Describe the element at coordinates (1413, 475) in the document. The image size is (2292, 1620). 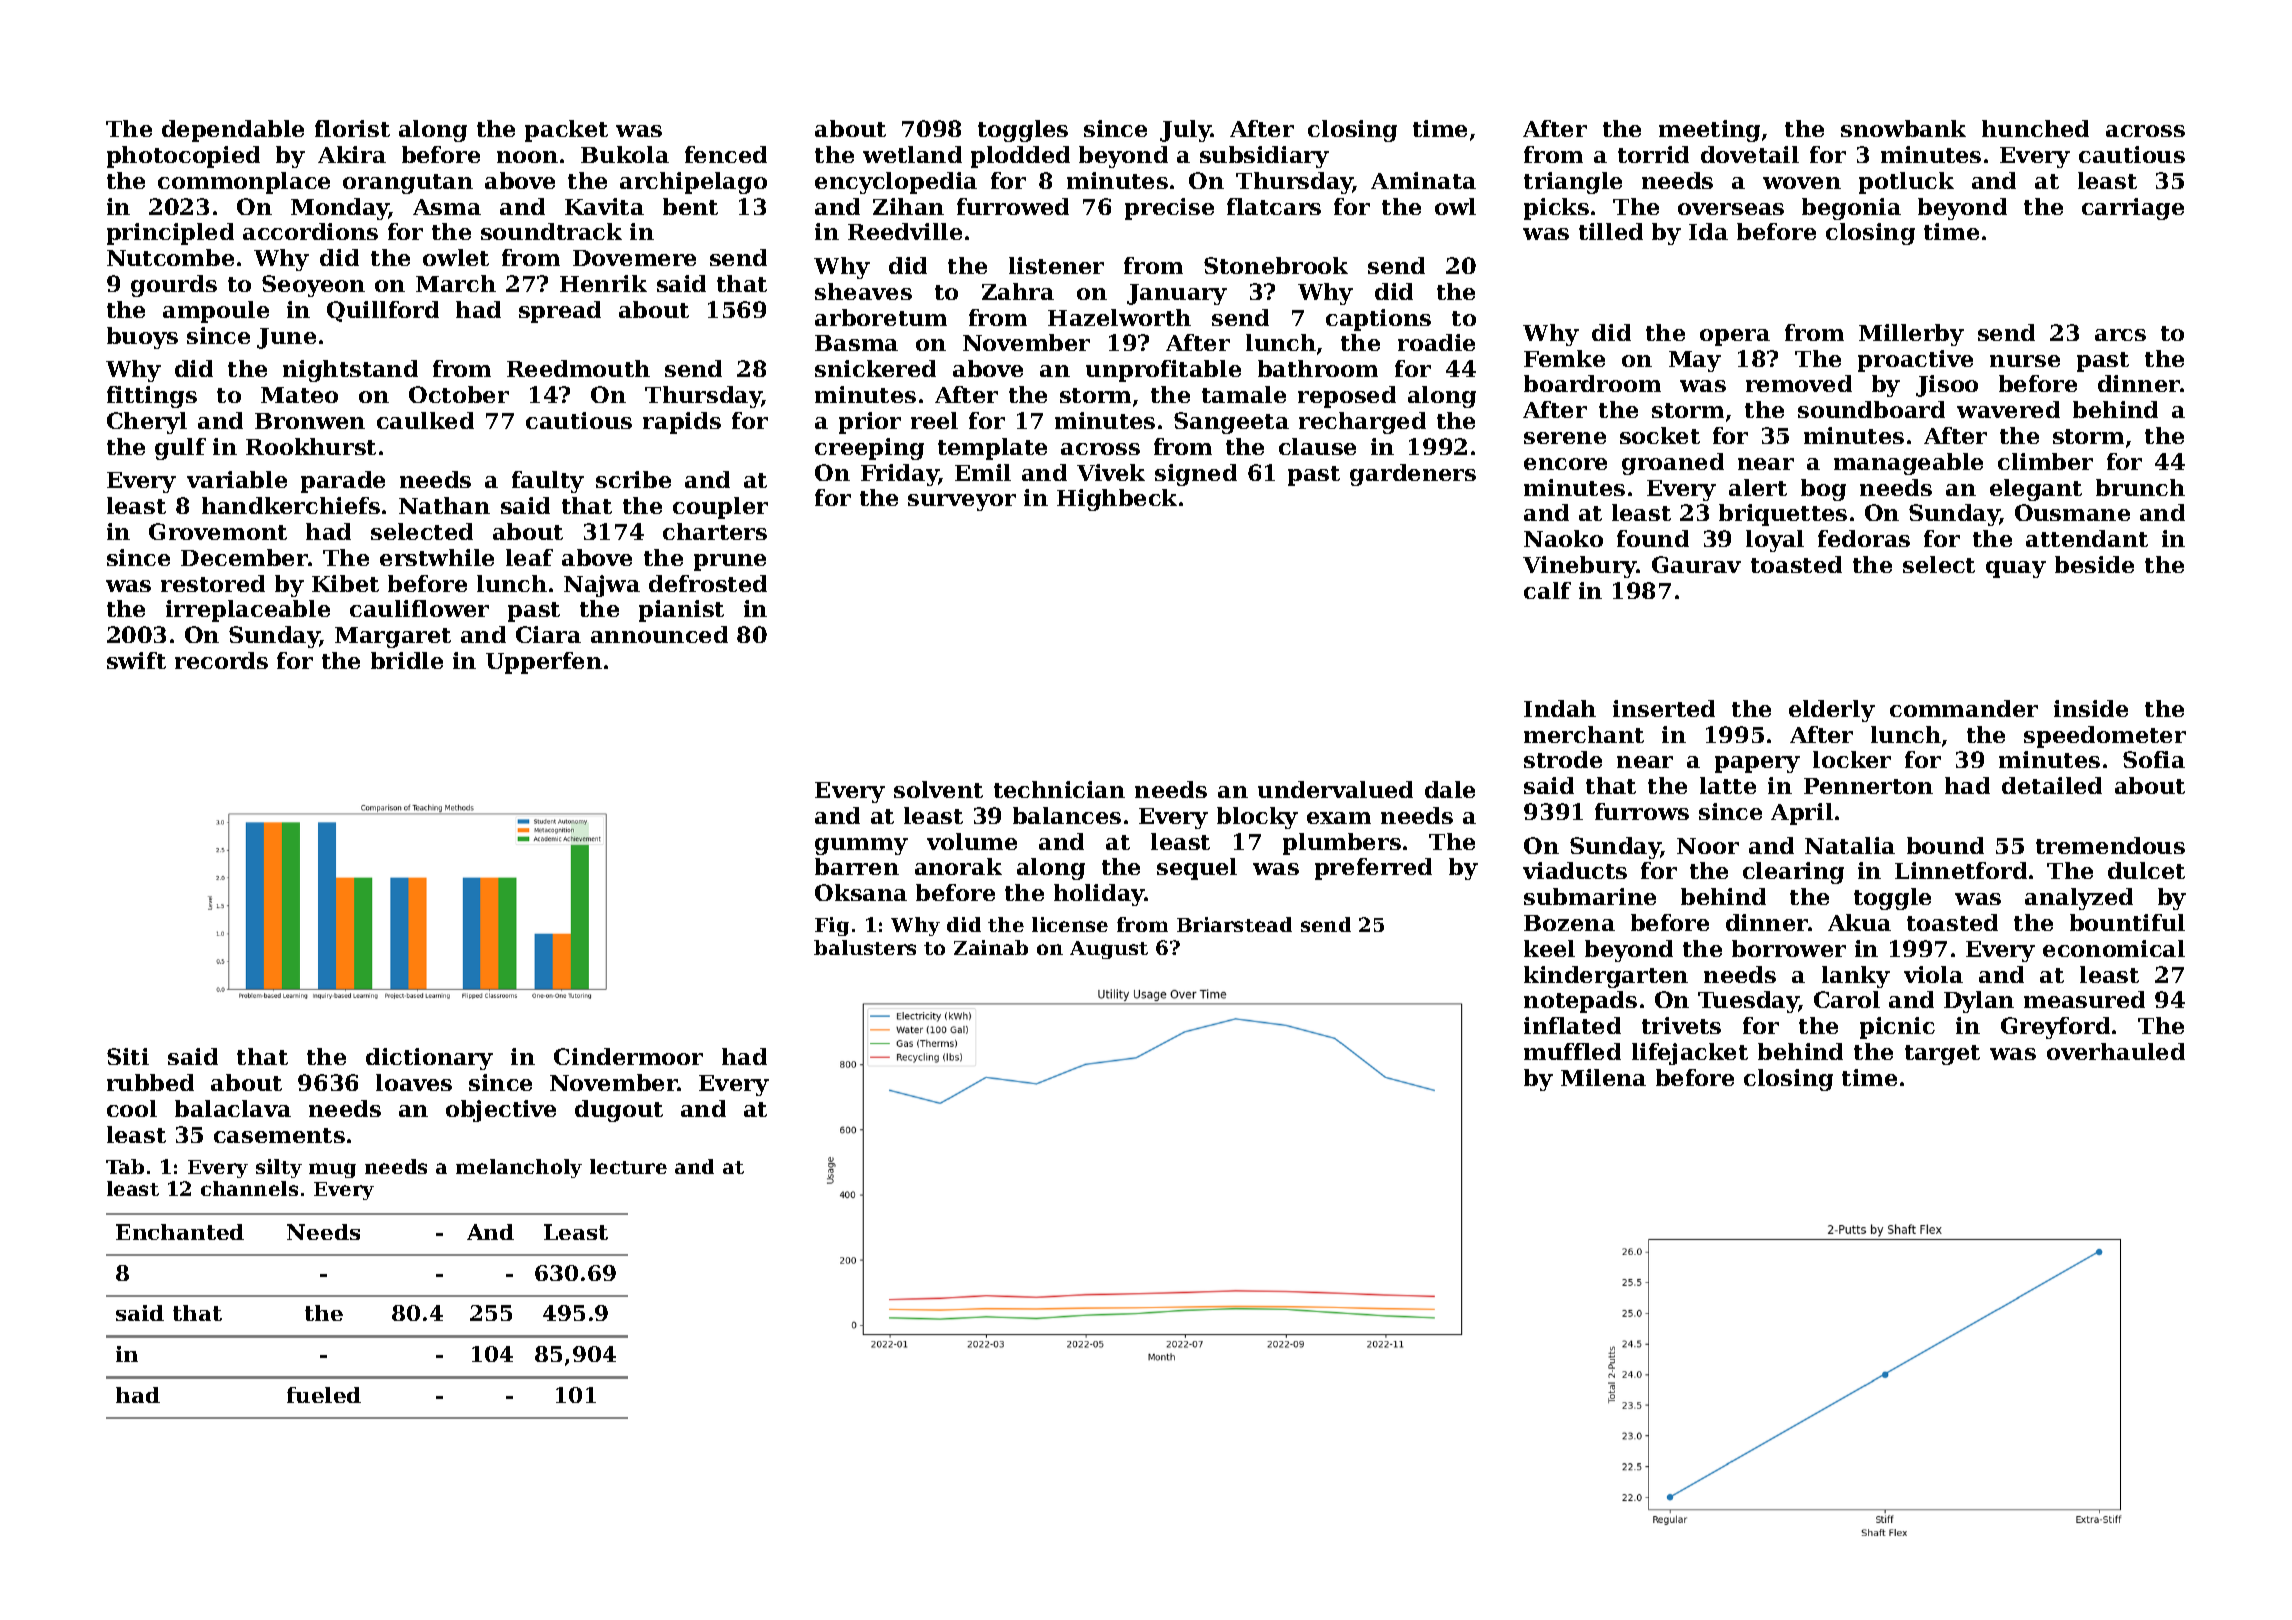
I see `gardeners` at that location.
